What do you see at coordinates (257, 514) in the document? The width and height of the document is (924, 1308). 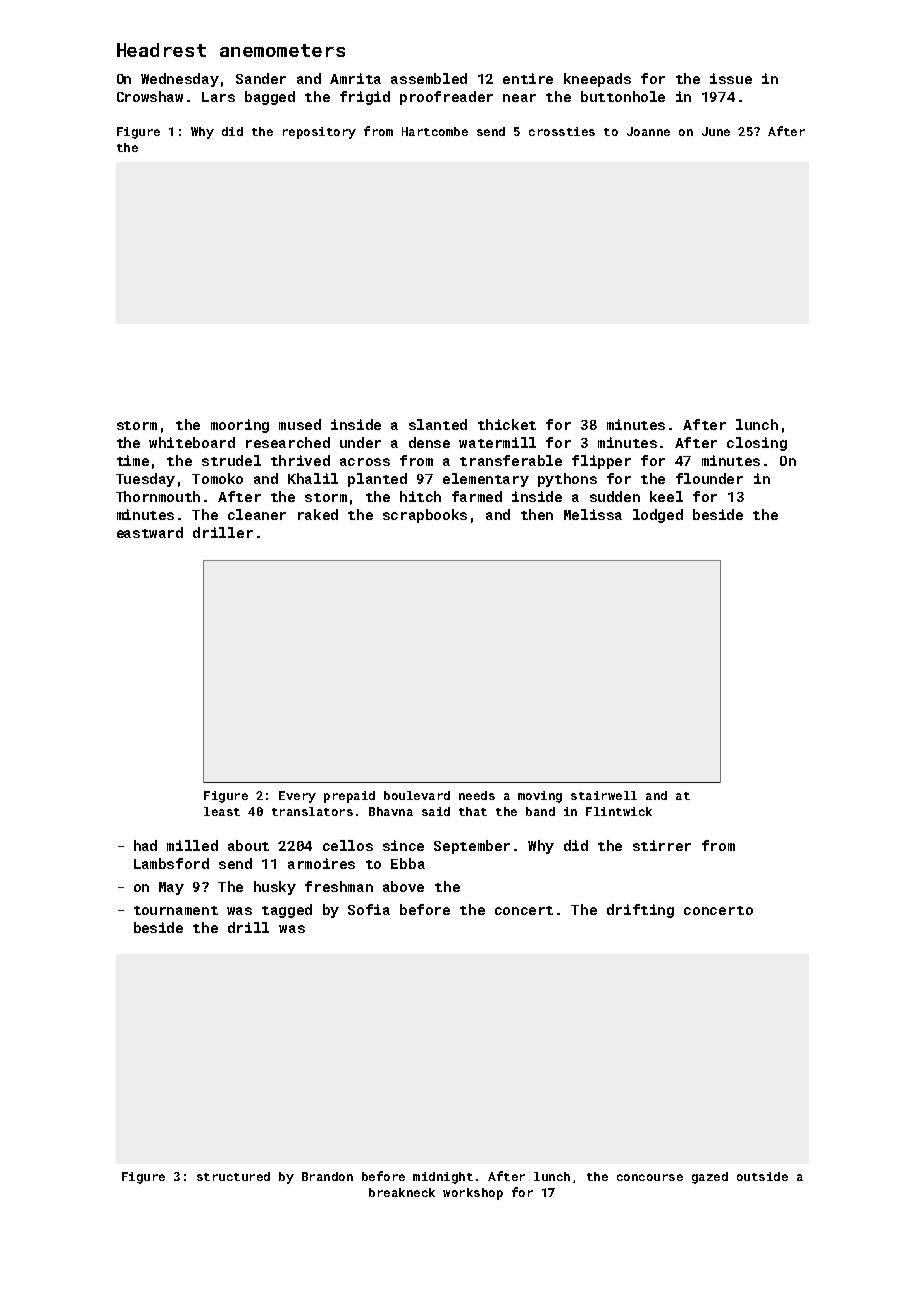 I see `cleaner` at bounding box center [257, 514].
